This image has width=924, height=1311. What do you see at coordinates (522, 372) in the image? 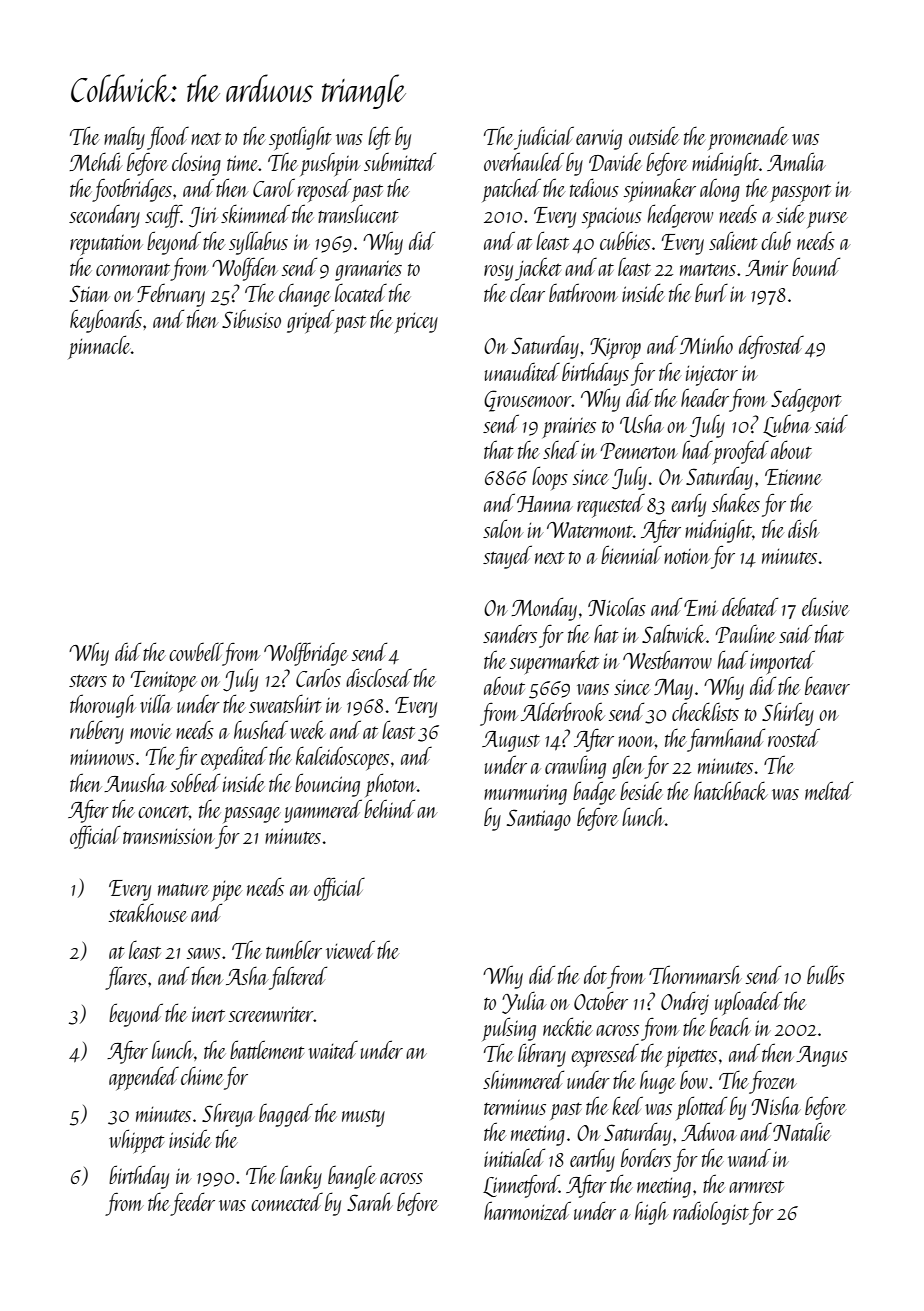
I see `unaudited` at bounding box center [522, 372].
